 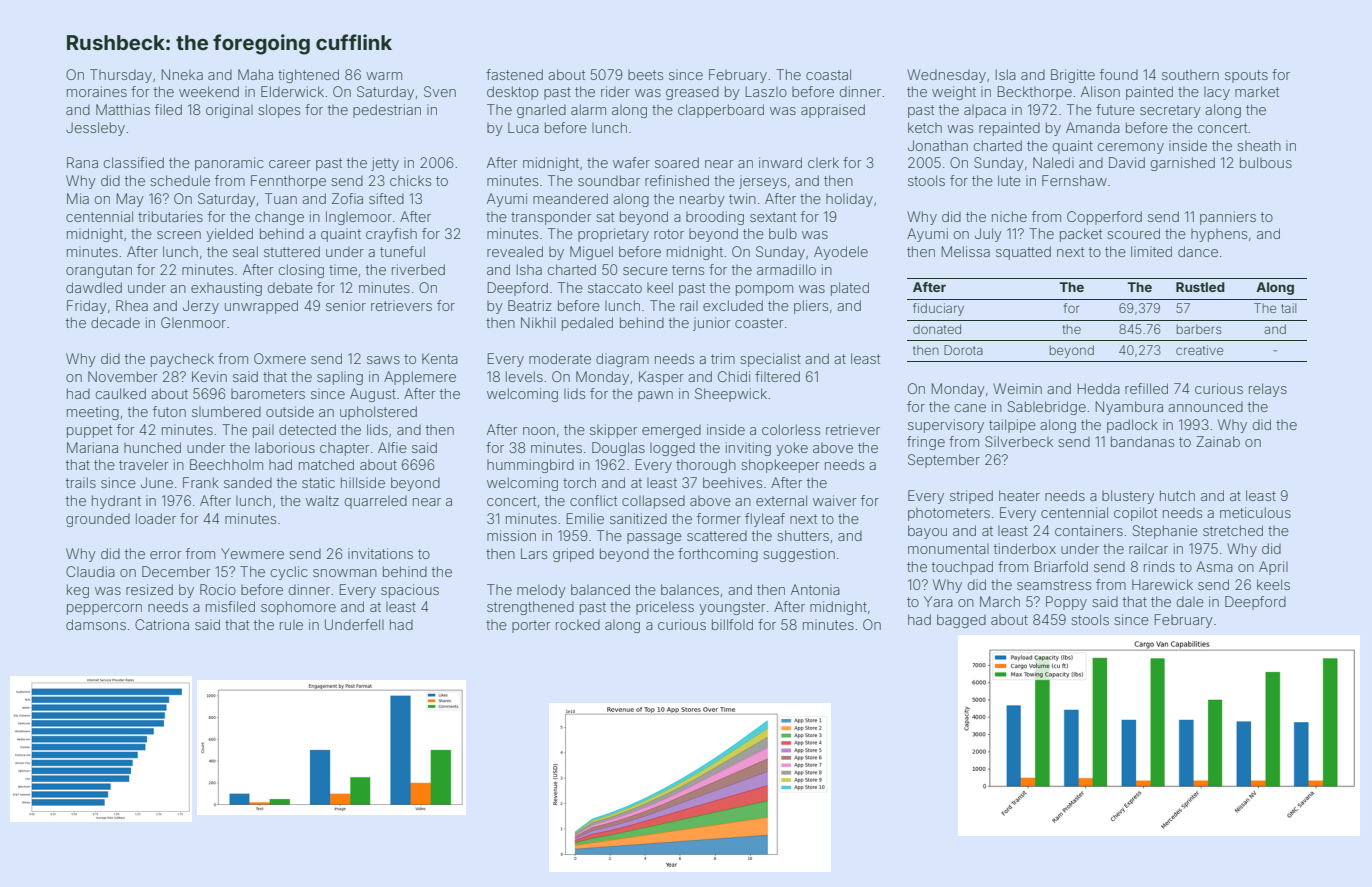 I want to click on ketch, so click(x=925, y=127).
